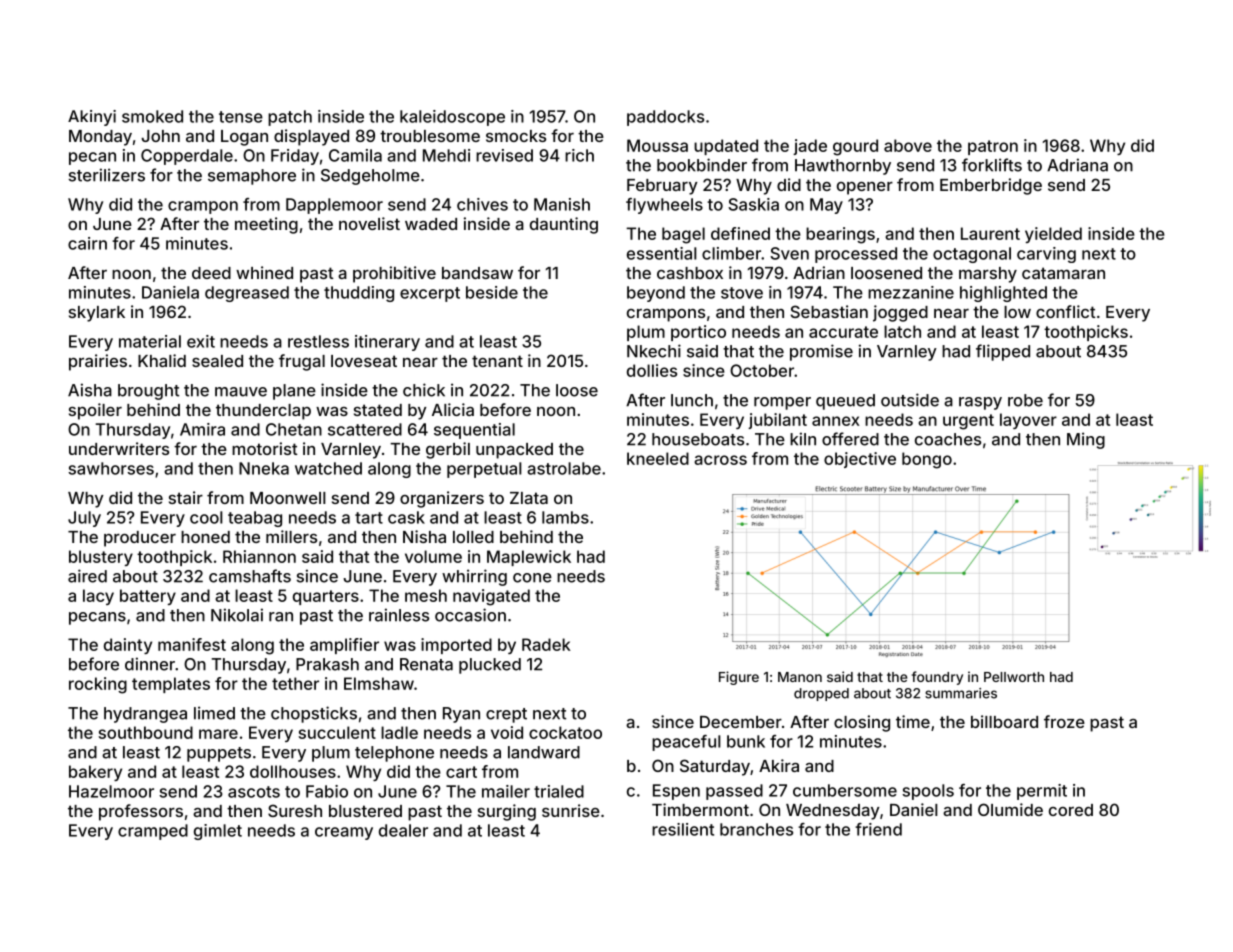  Describe the element at coordinates (665, 118) in the screenshot. I see `paddocks` at that location.
